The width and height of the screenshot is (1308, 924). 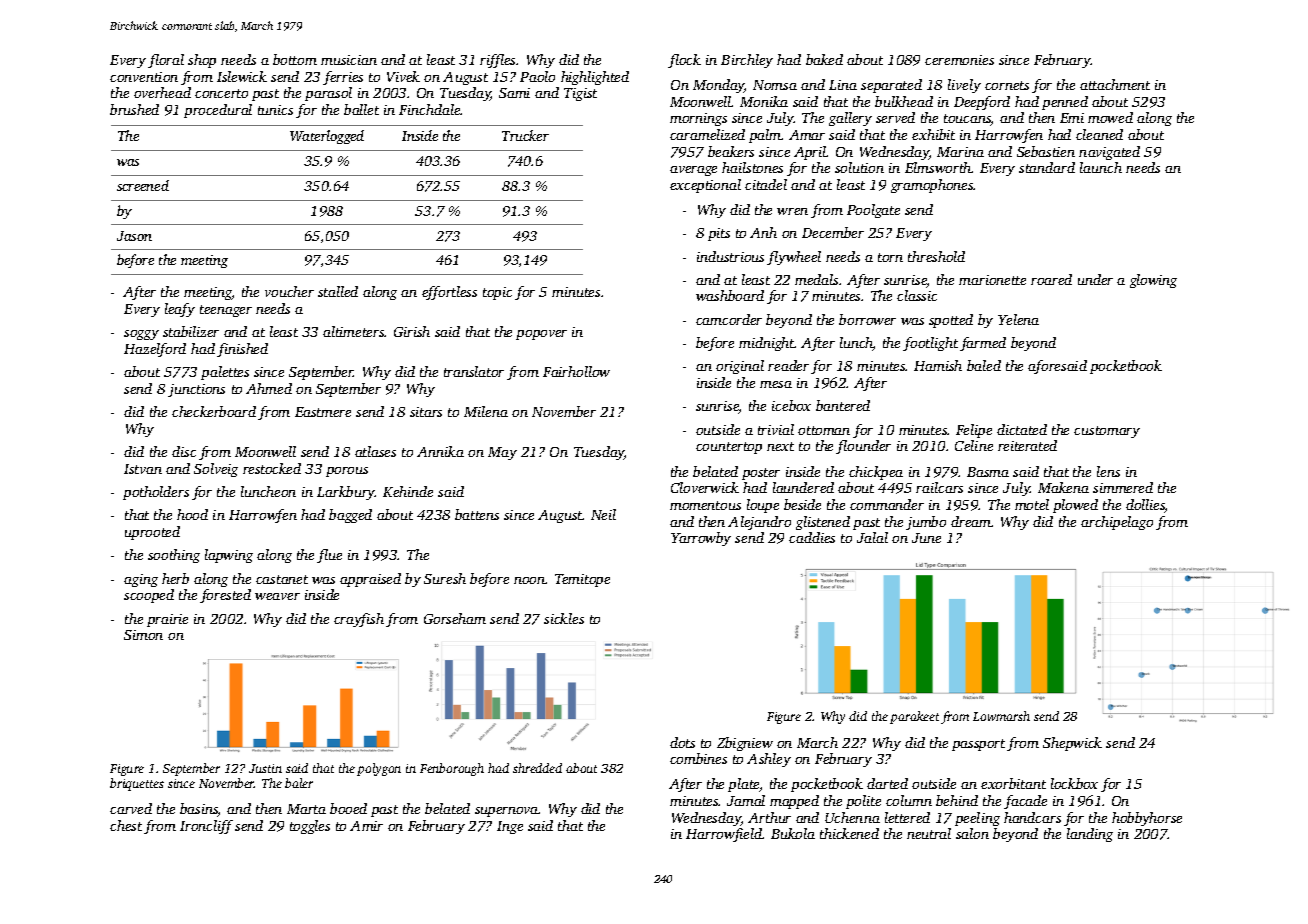 I want to click on riffles, so click(x=498, y=61).
